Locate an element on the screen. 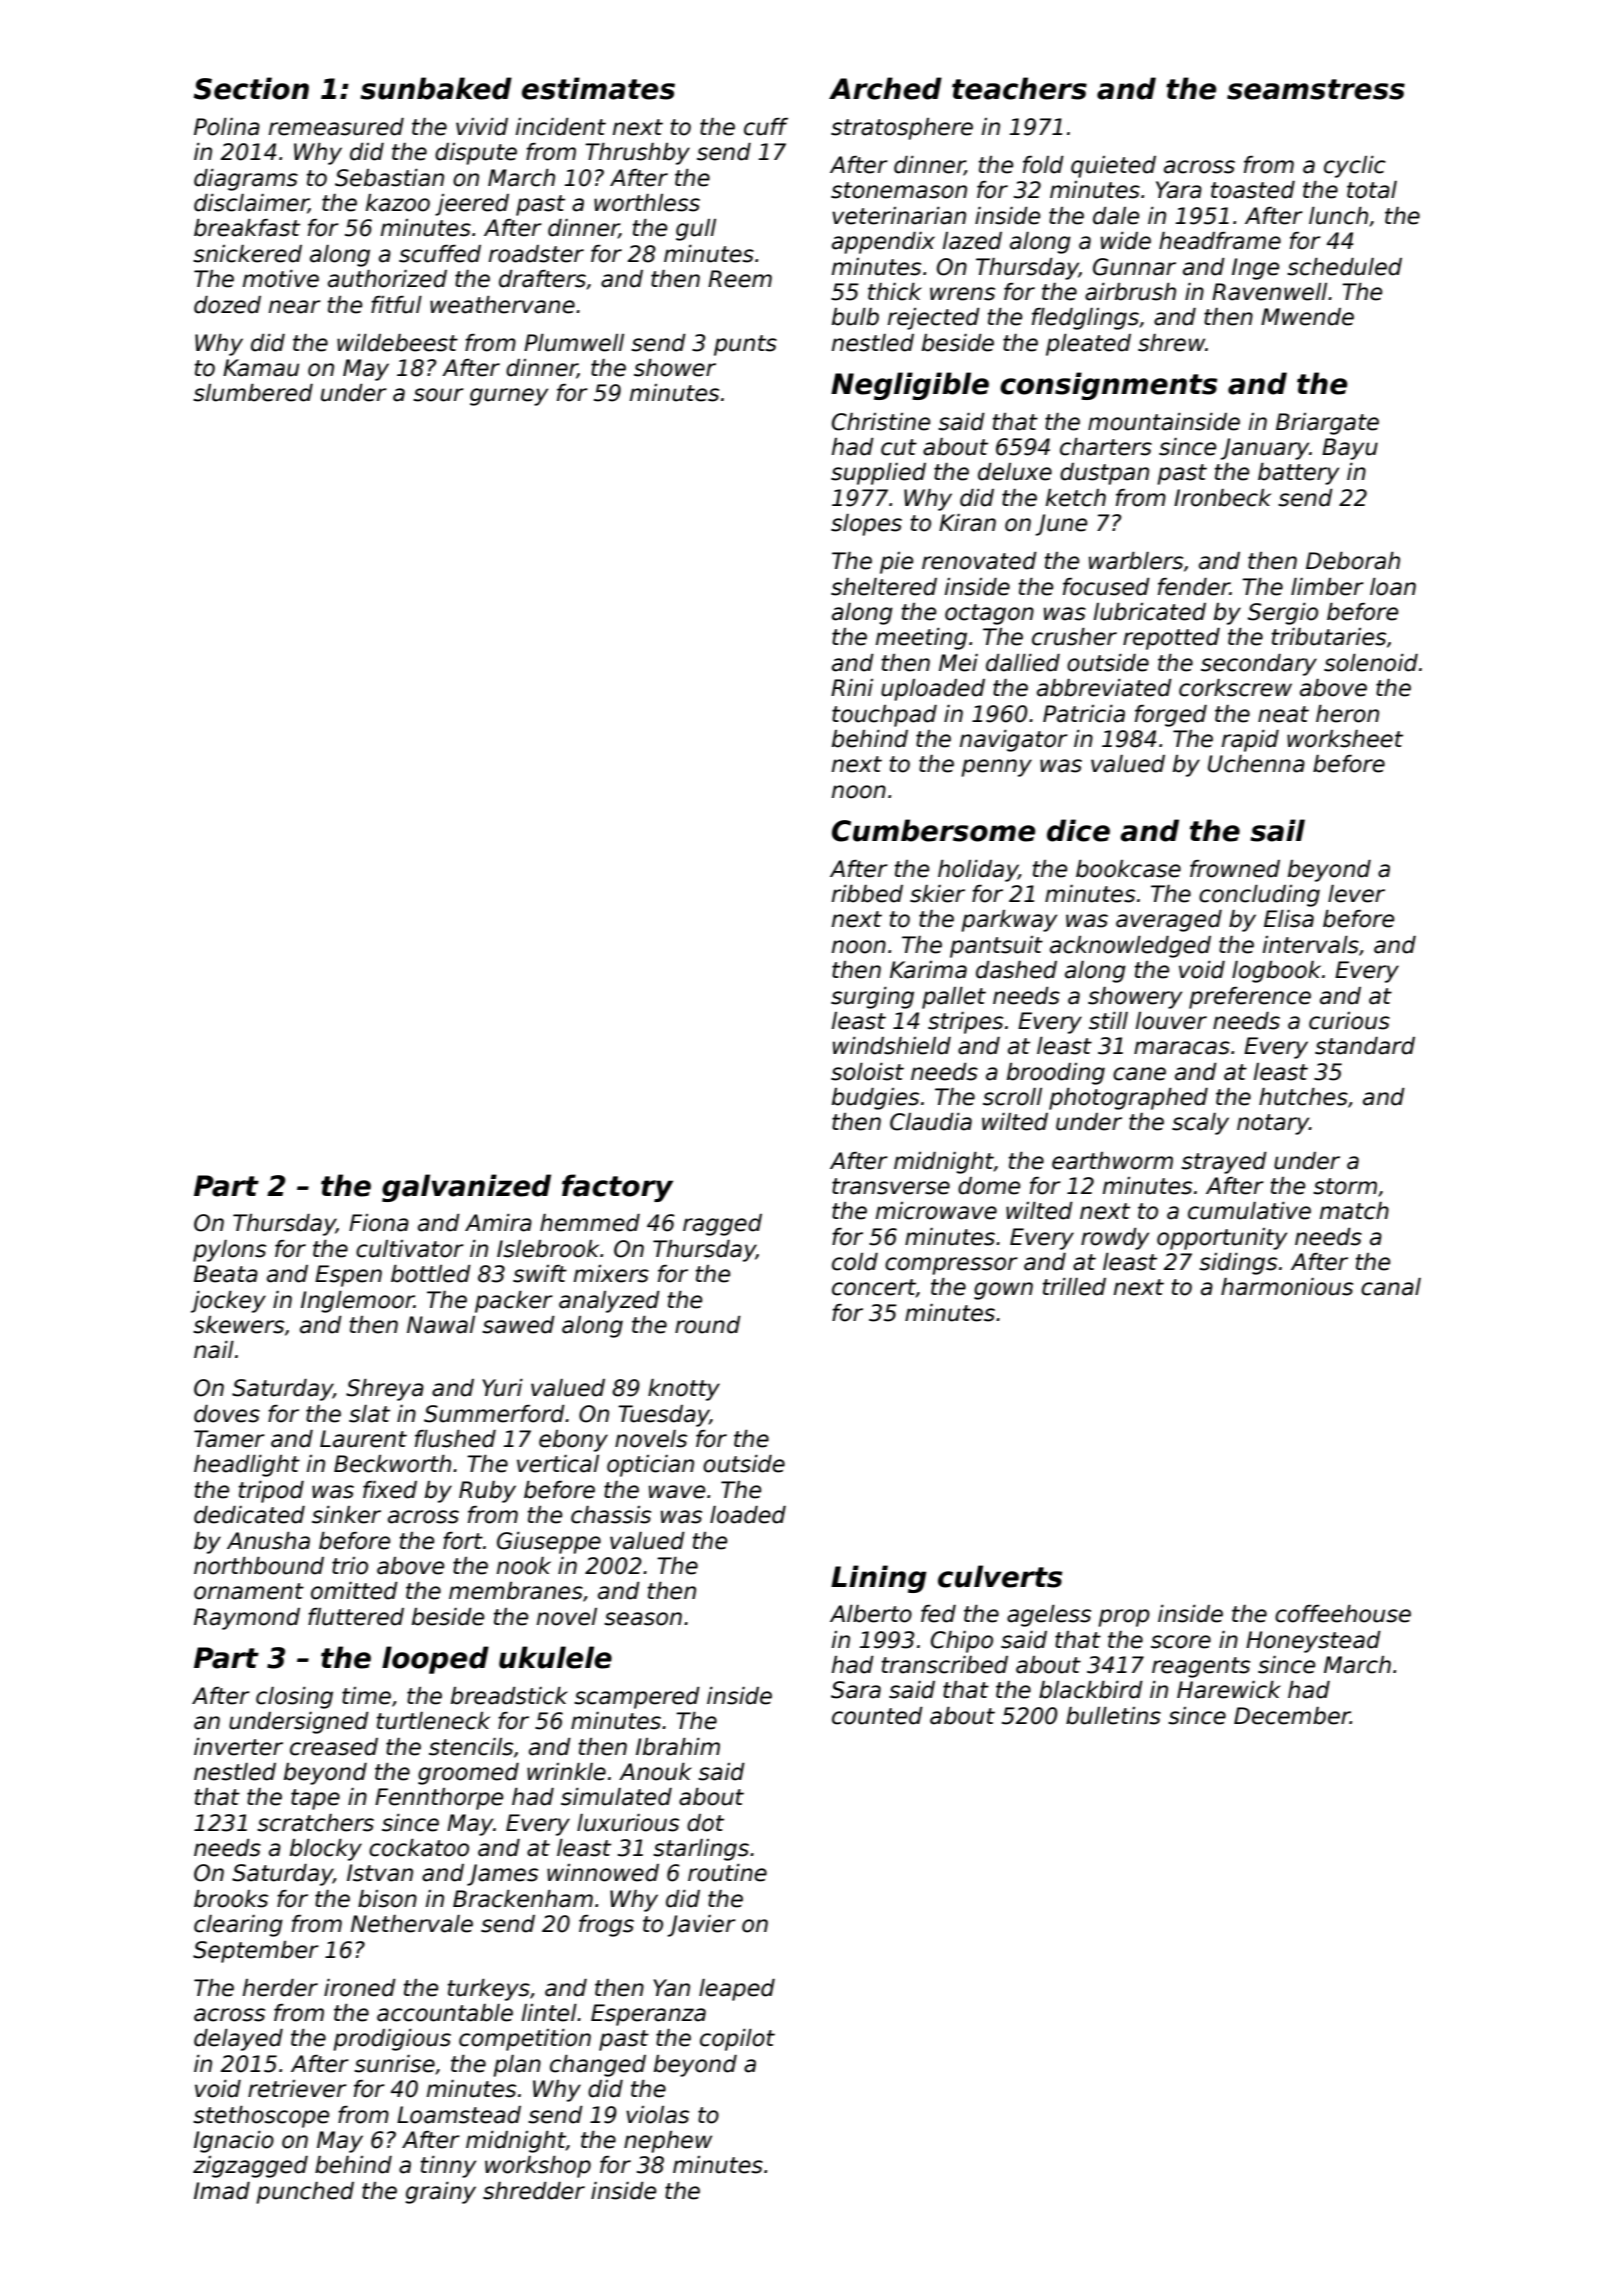 The height and width of the screenshot is (2292, 1620). fluttered is located at coordinates (356, 1617).
